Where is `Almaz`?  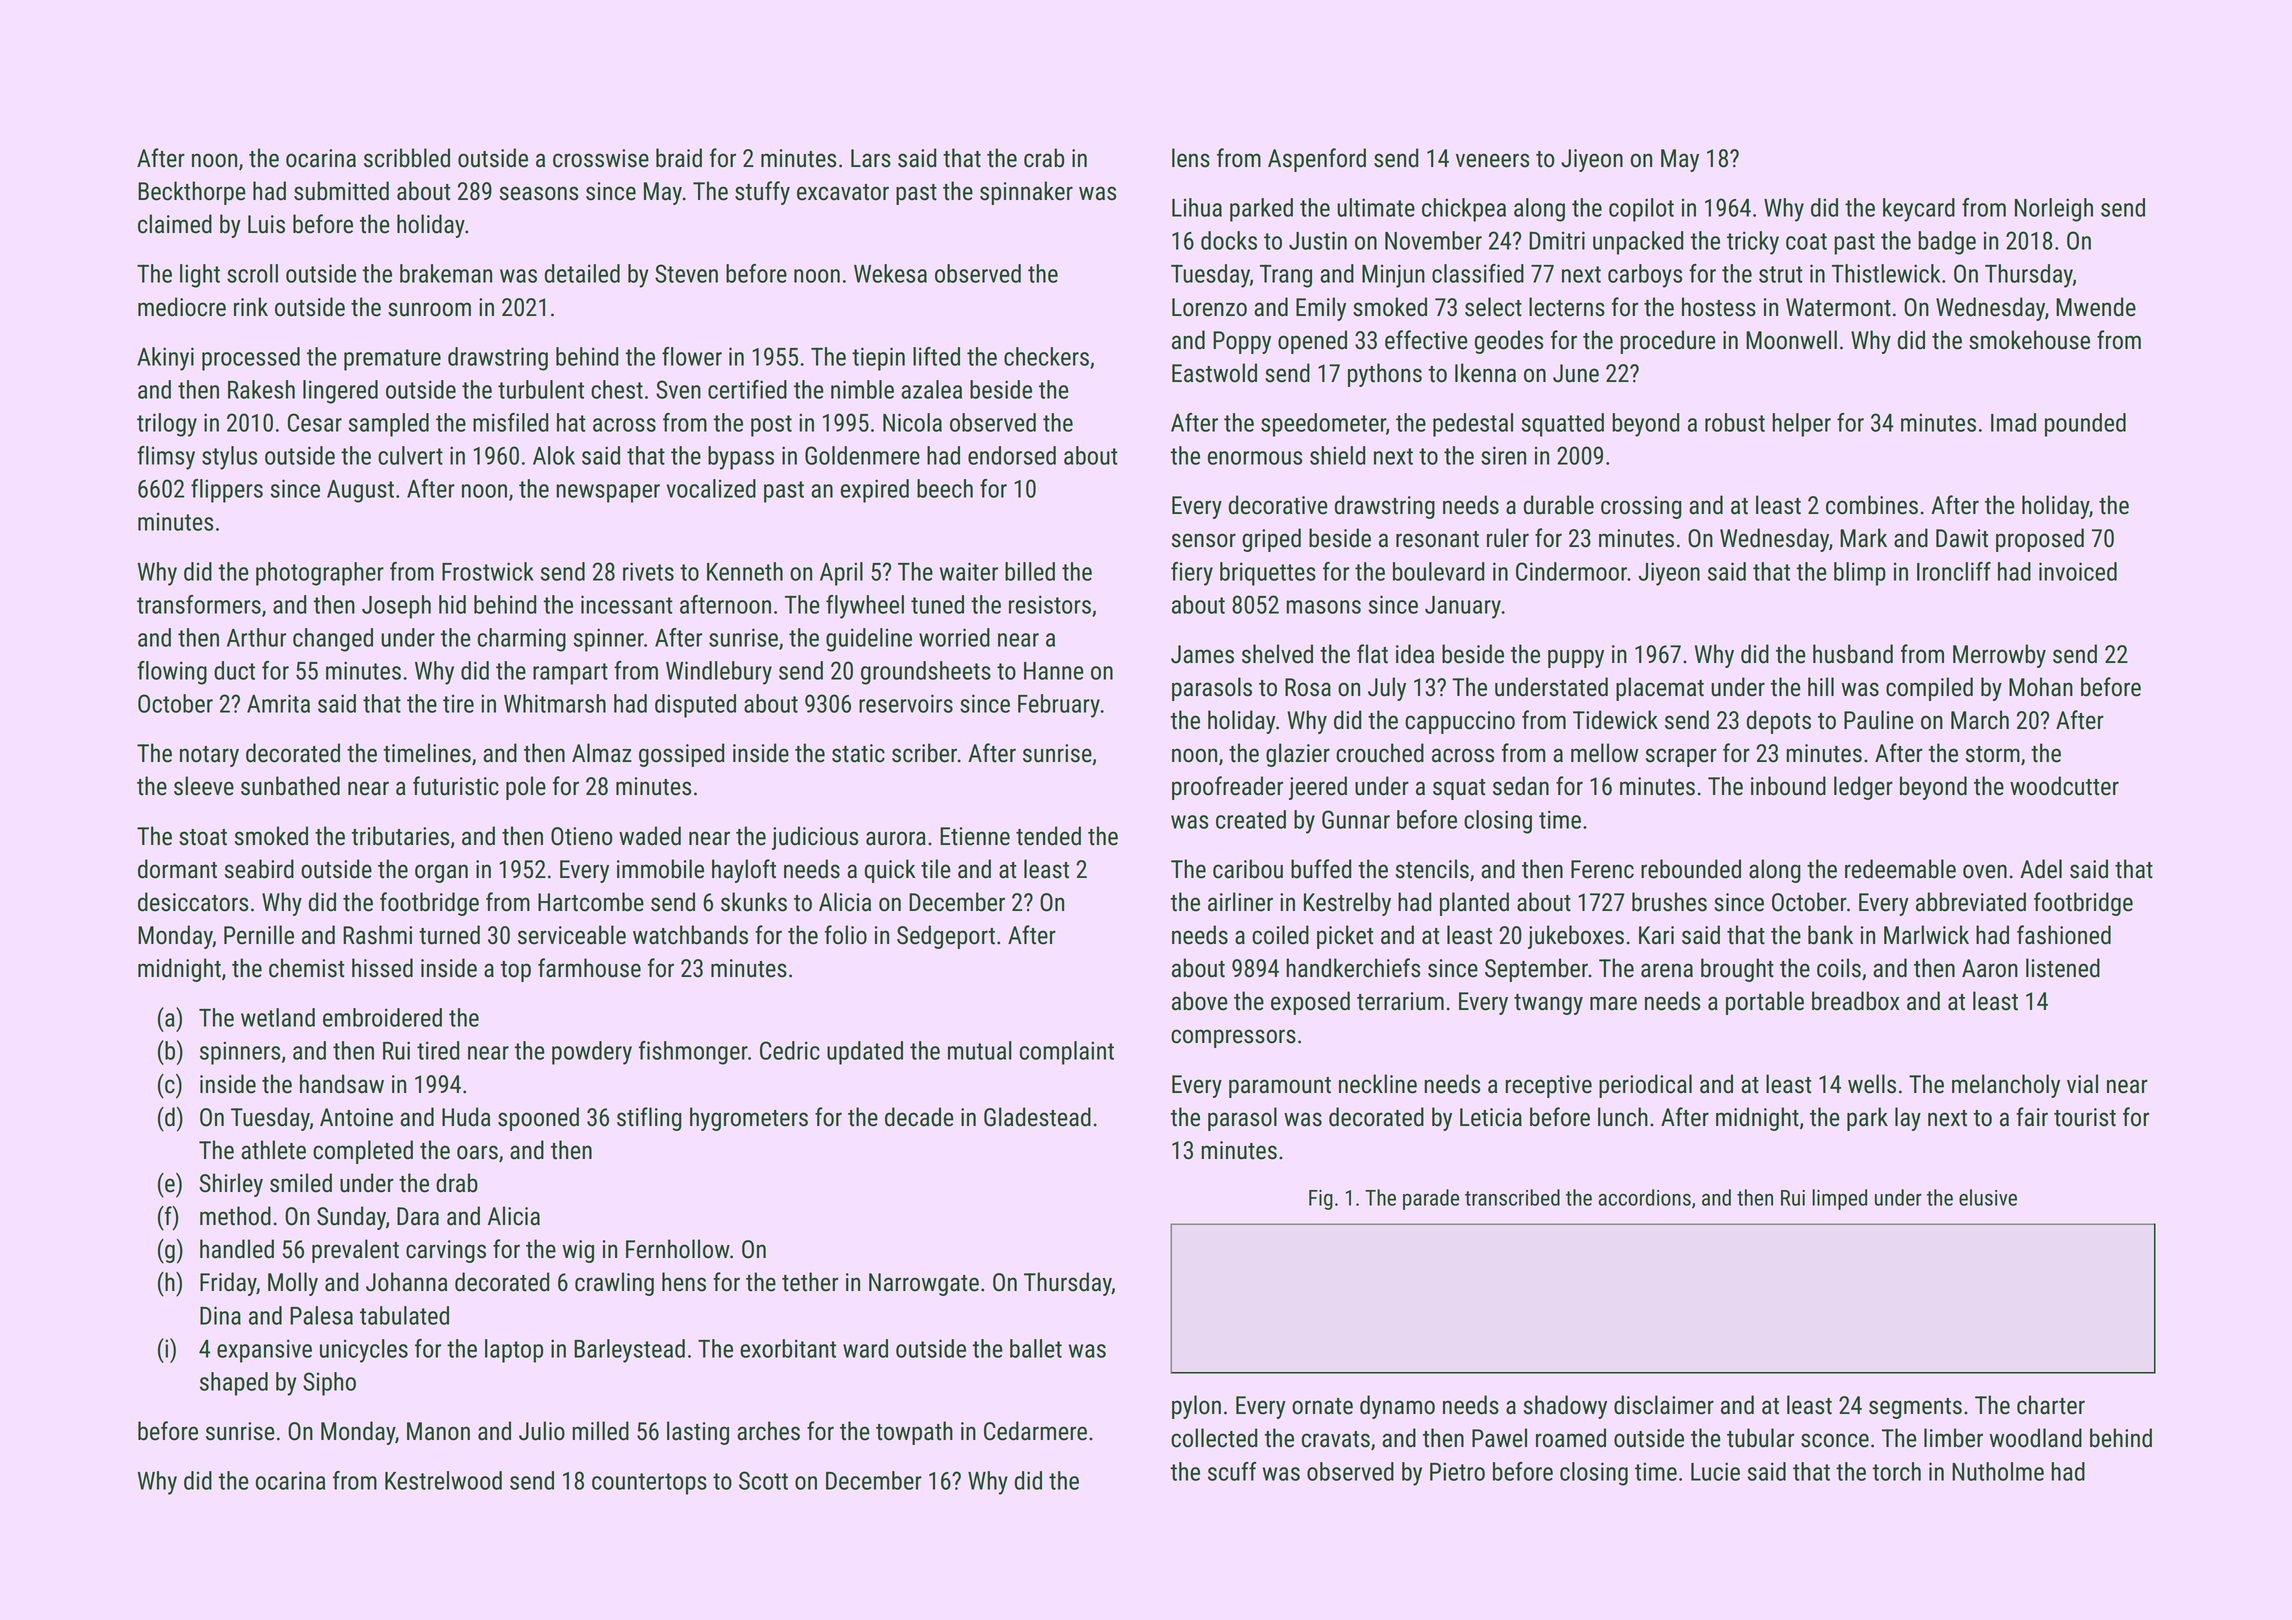
Almaz is located at coordinates (602, 753).
